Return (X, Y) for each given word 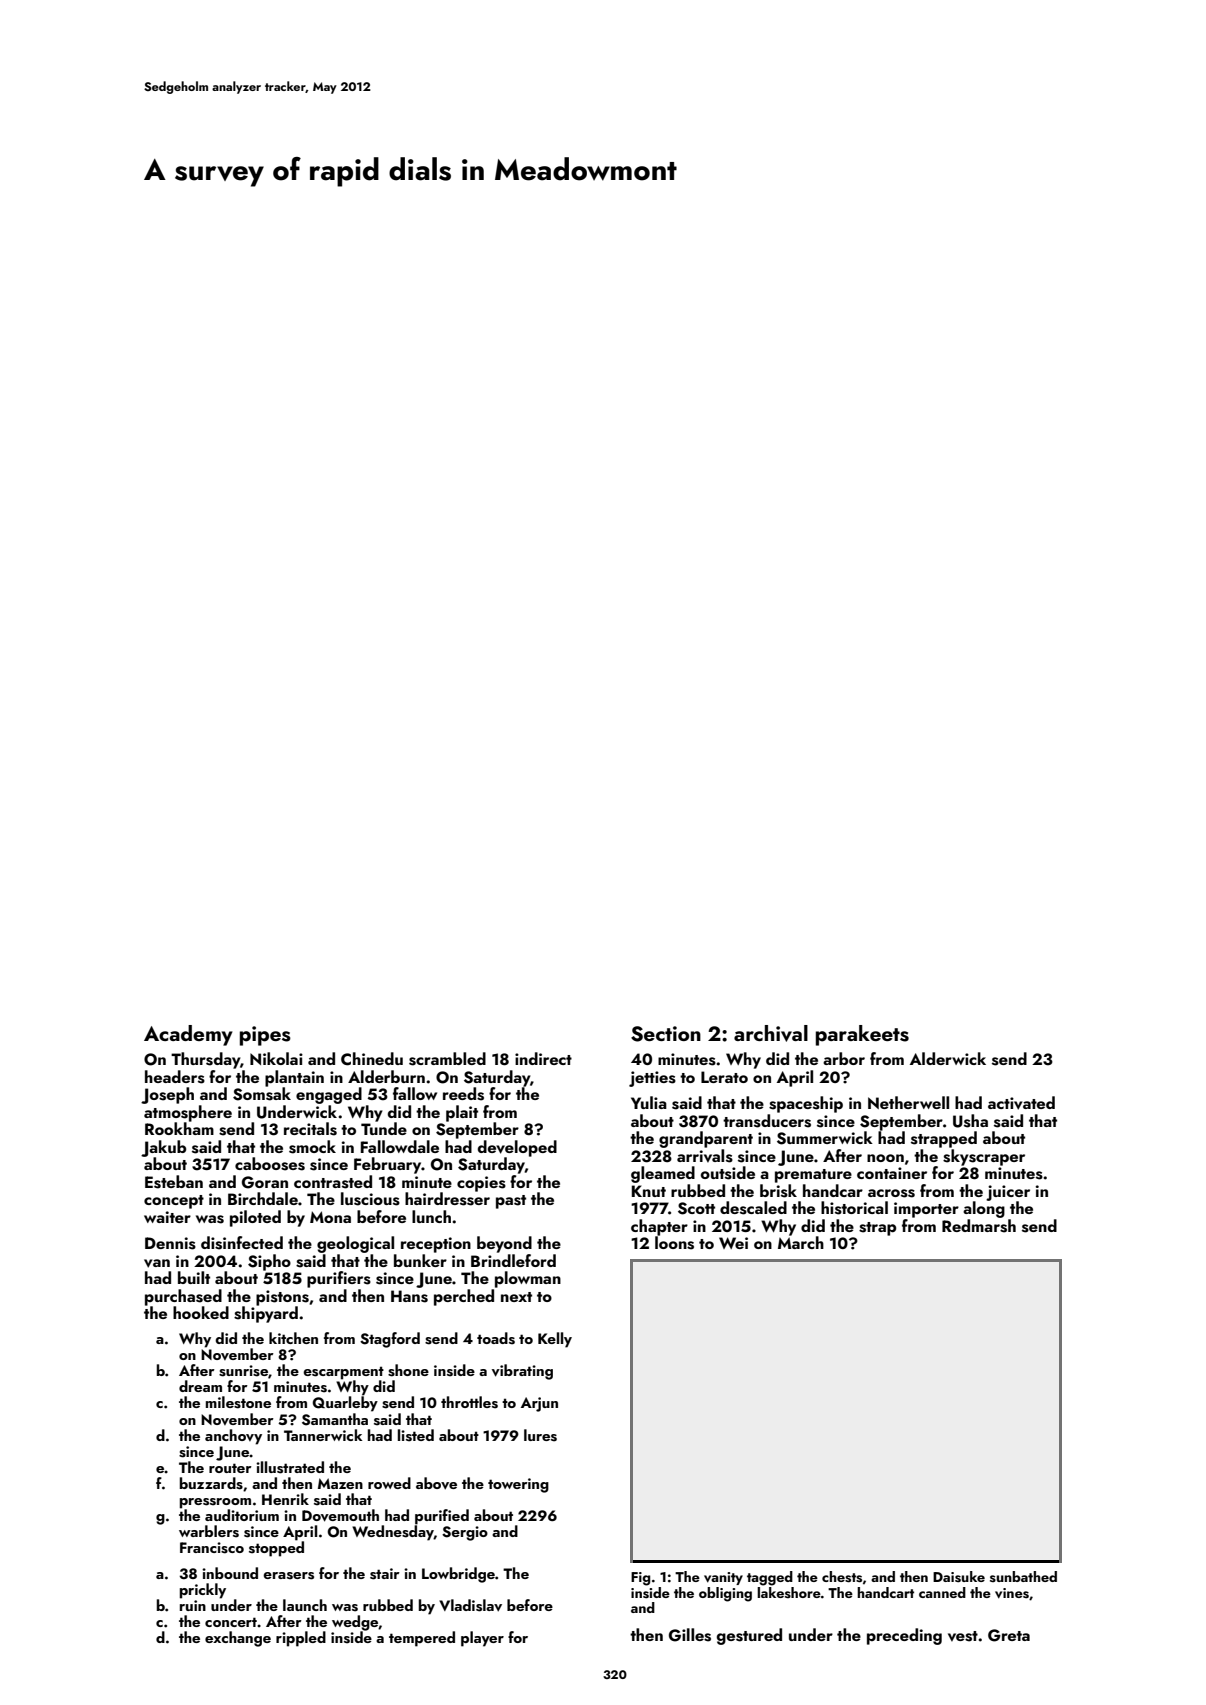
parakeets (862, 1035)
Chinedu (372, 1059)
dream (200, 1386)
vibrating (522, 1372)
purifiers (339, 1279)
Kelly (555, 1340)
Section (666, 1034)
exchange (238, 1639)
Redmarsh (979, 1226)
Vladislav (470, 1605)
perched (464, 1297)
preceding (904, 1636)
